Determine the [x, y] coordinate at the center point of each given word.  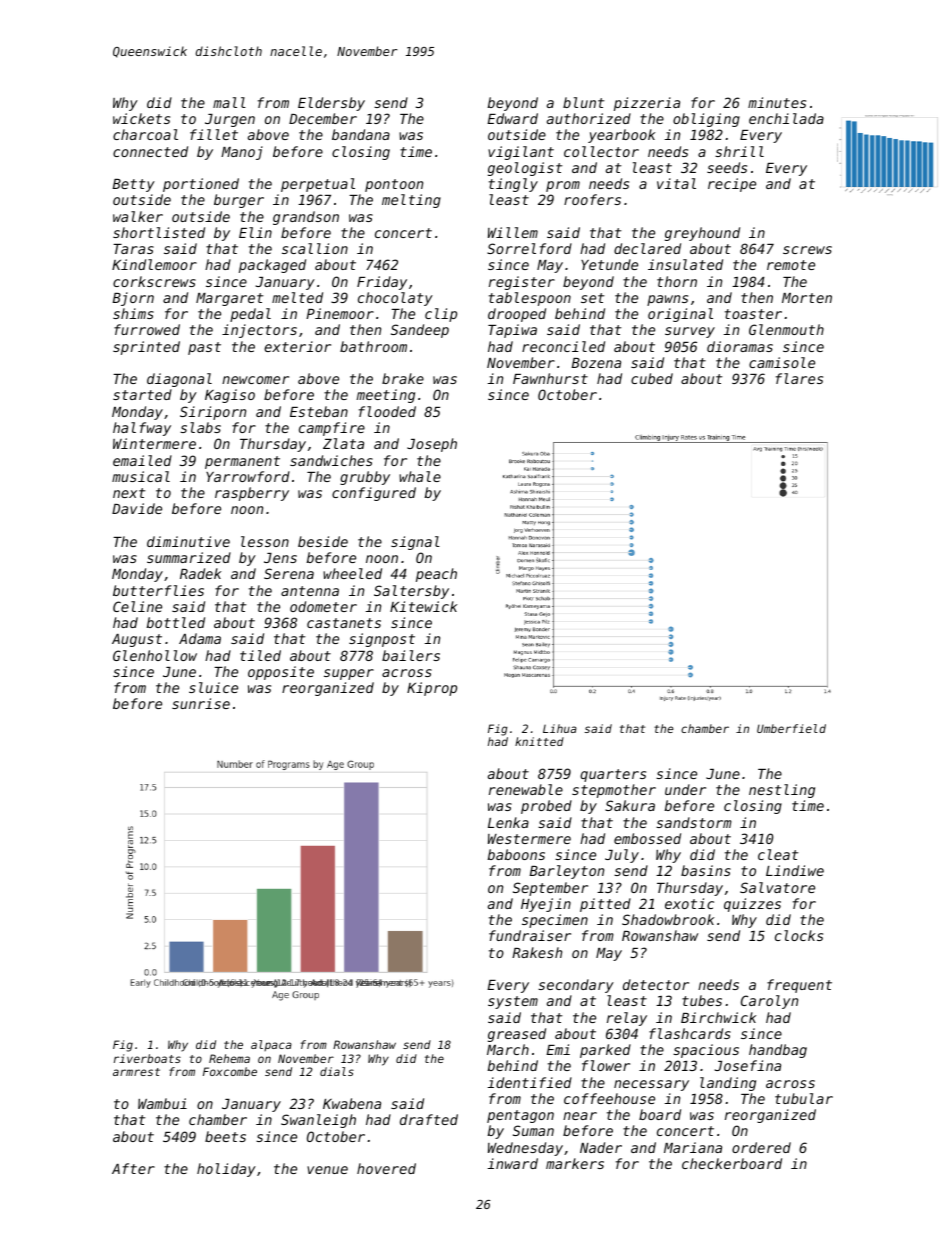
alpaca [271, 1045]
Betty [134, 185]
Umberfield [791, 728]
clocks [799, 935]
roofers [592, 199]
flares [799, 378]
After [133, 1168]
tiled [260, 655]
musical [141, 476]
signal [415, 543]
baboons [516, 854]
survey [690, 332]
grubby [365, 478]
